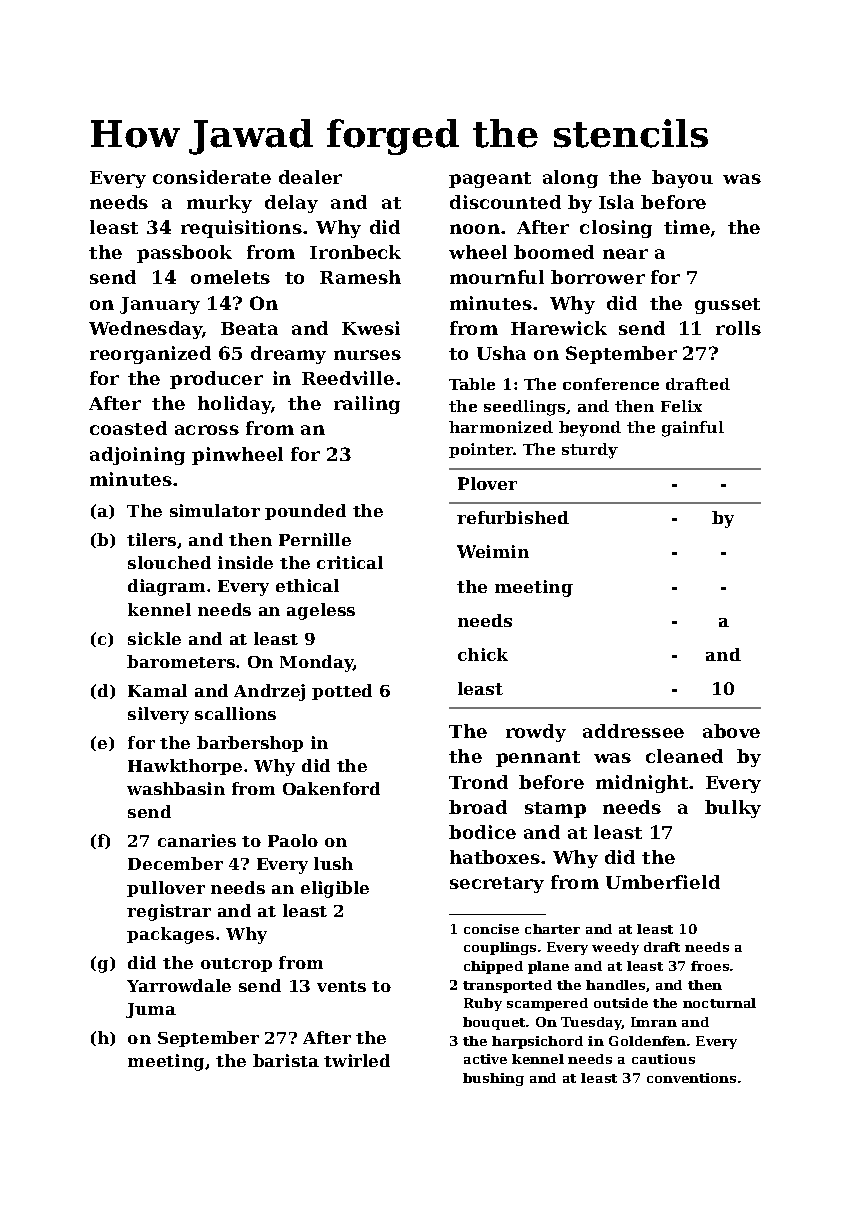 This page has width=851, height=1207. I want to click on Harewick, so click(559, 328).
